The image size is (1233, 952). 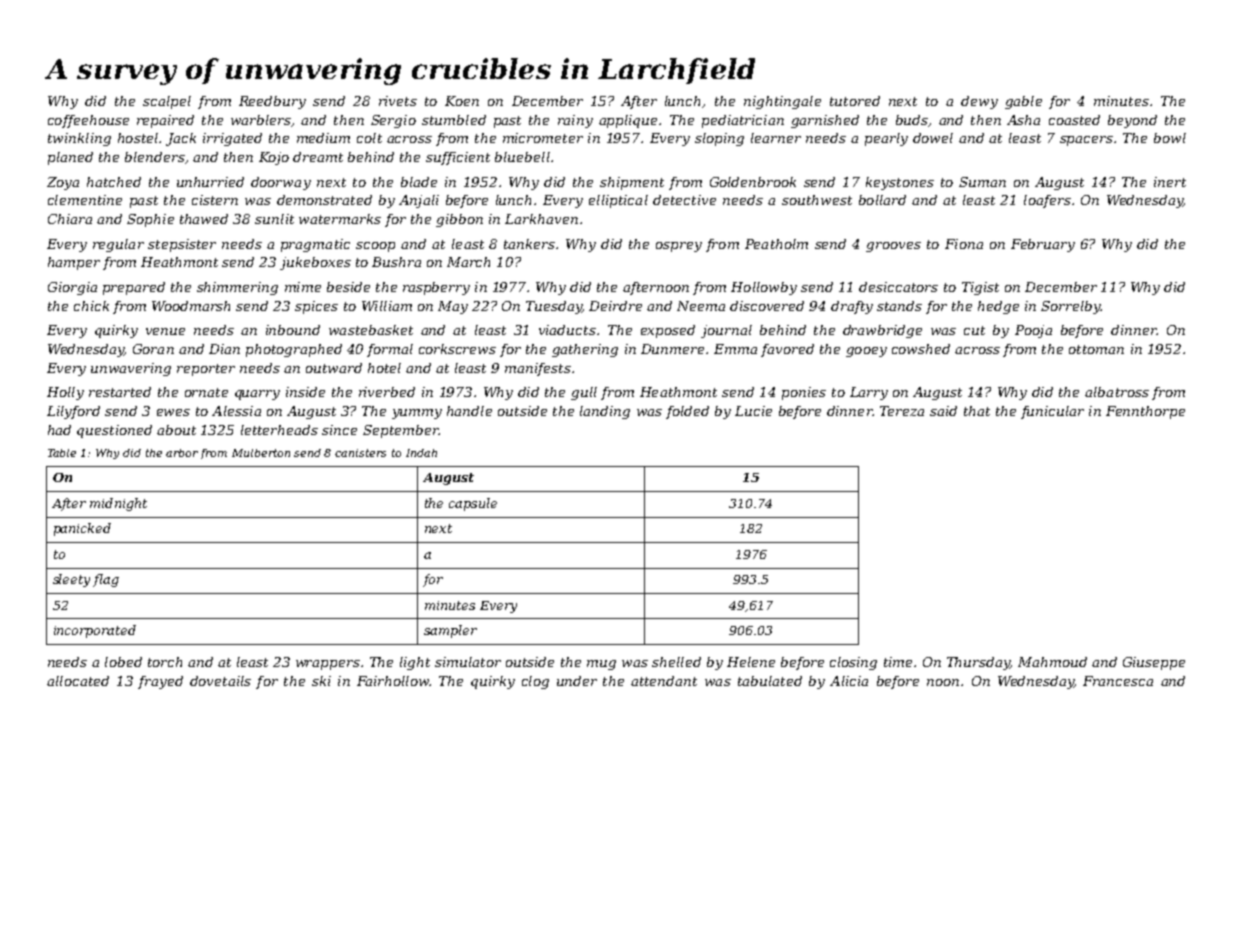 I want to click on time, so click(x=898, y=662).
